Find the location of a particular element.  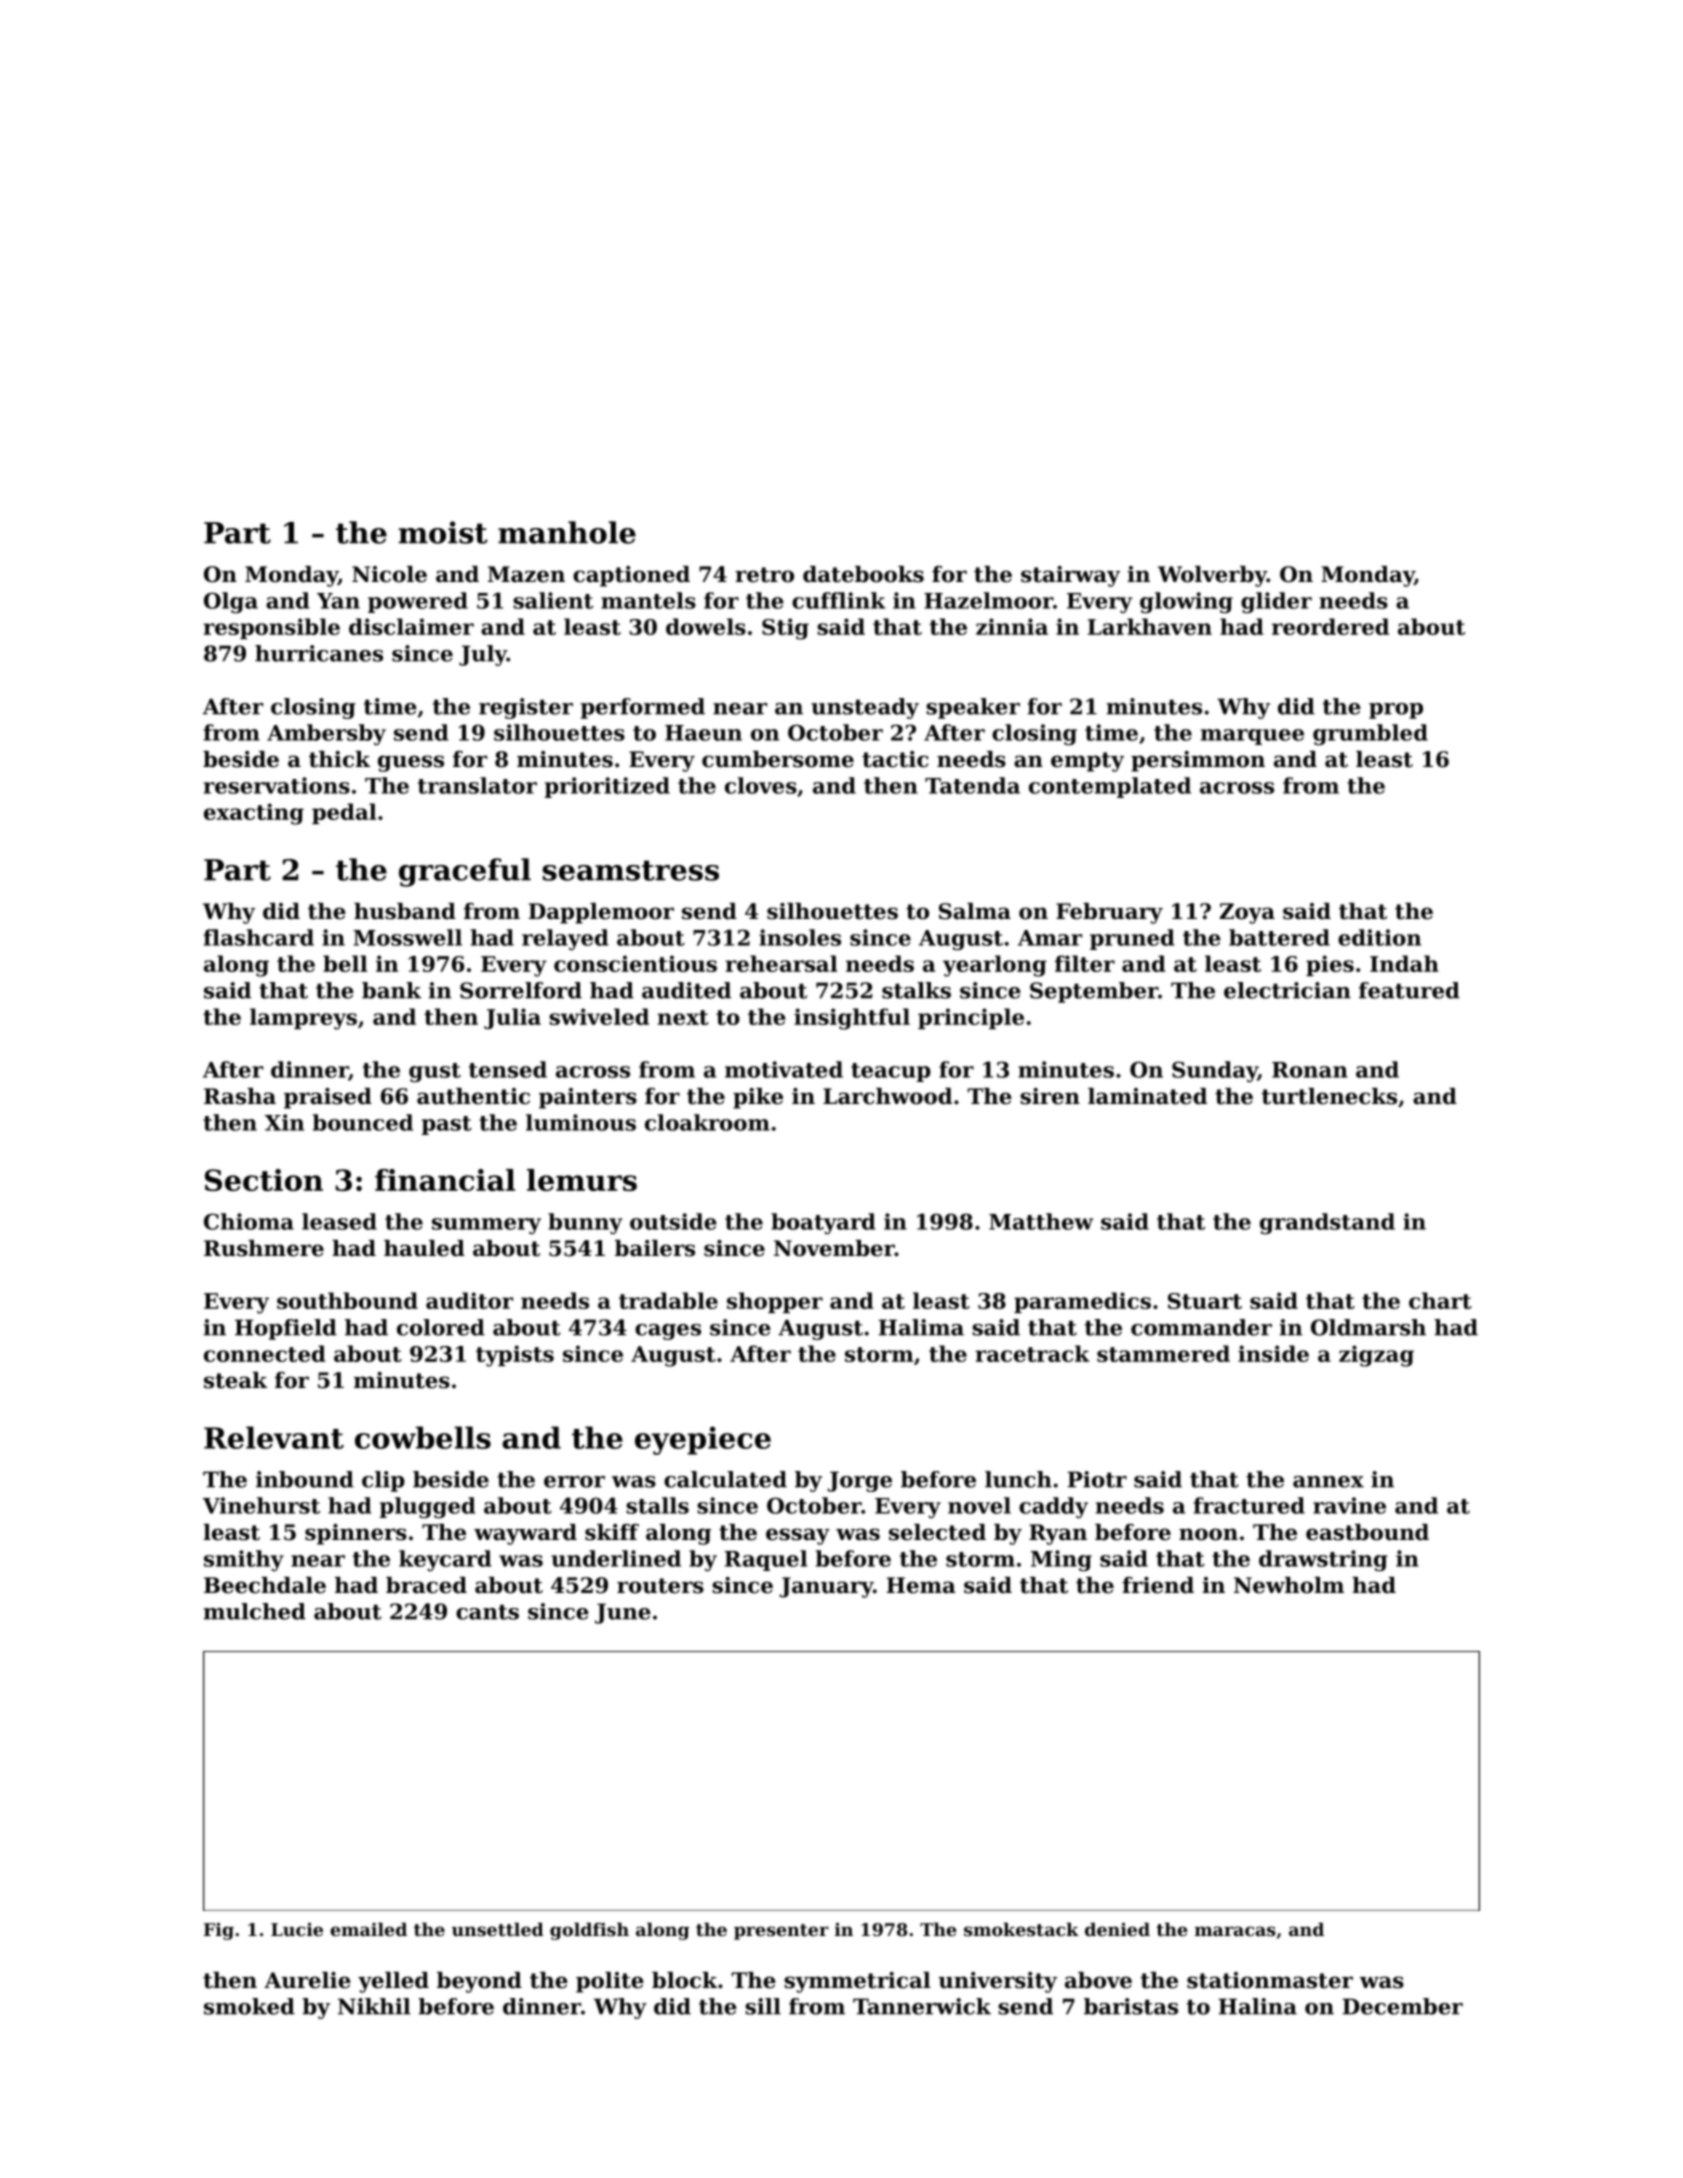

presenter is located at coordinates (781, 1932).
